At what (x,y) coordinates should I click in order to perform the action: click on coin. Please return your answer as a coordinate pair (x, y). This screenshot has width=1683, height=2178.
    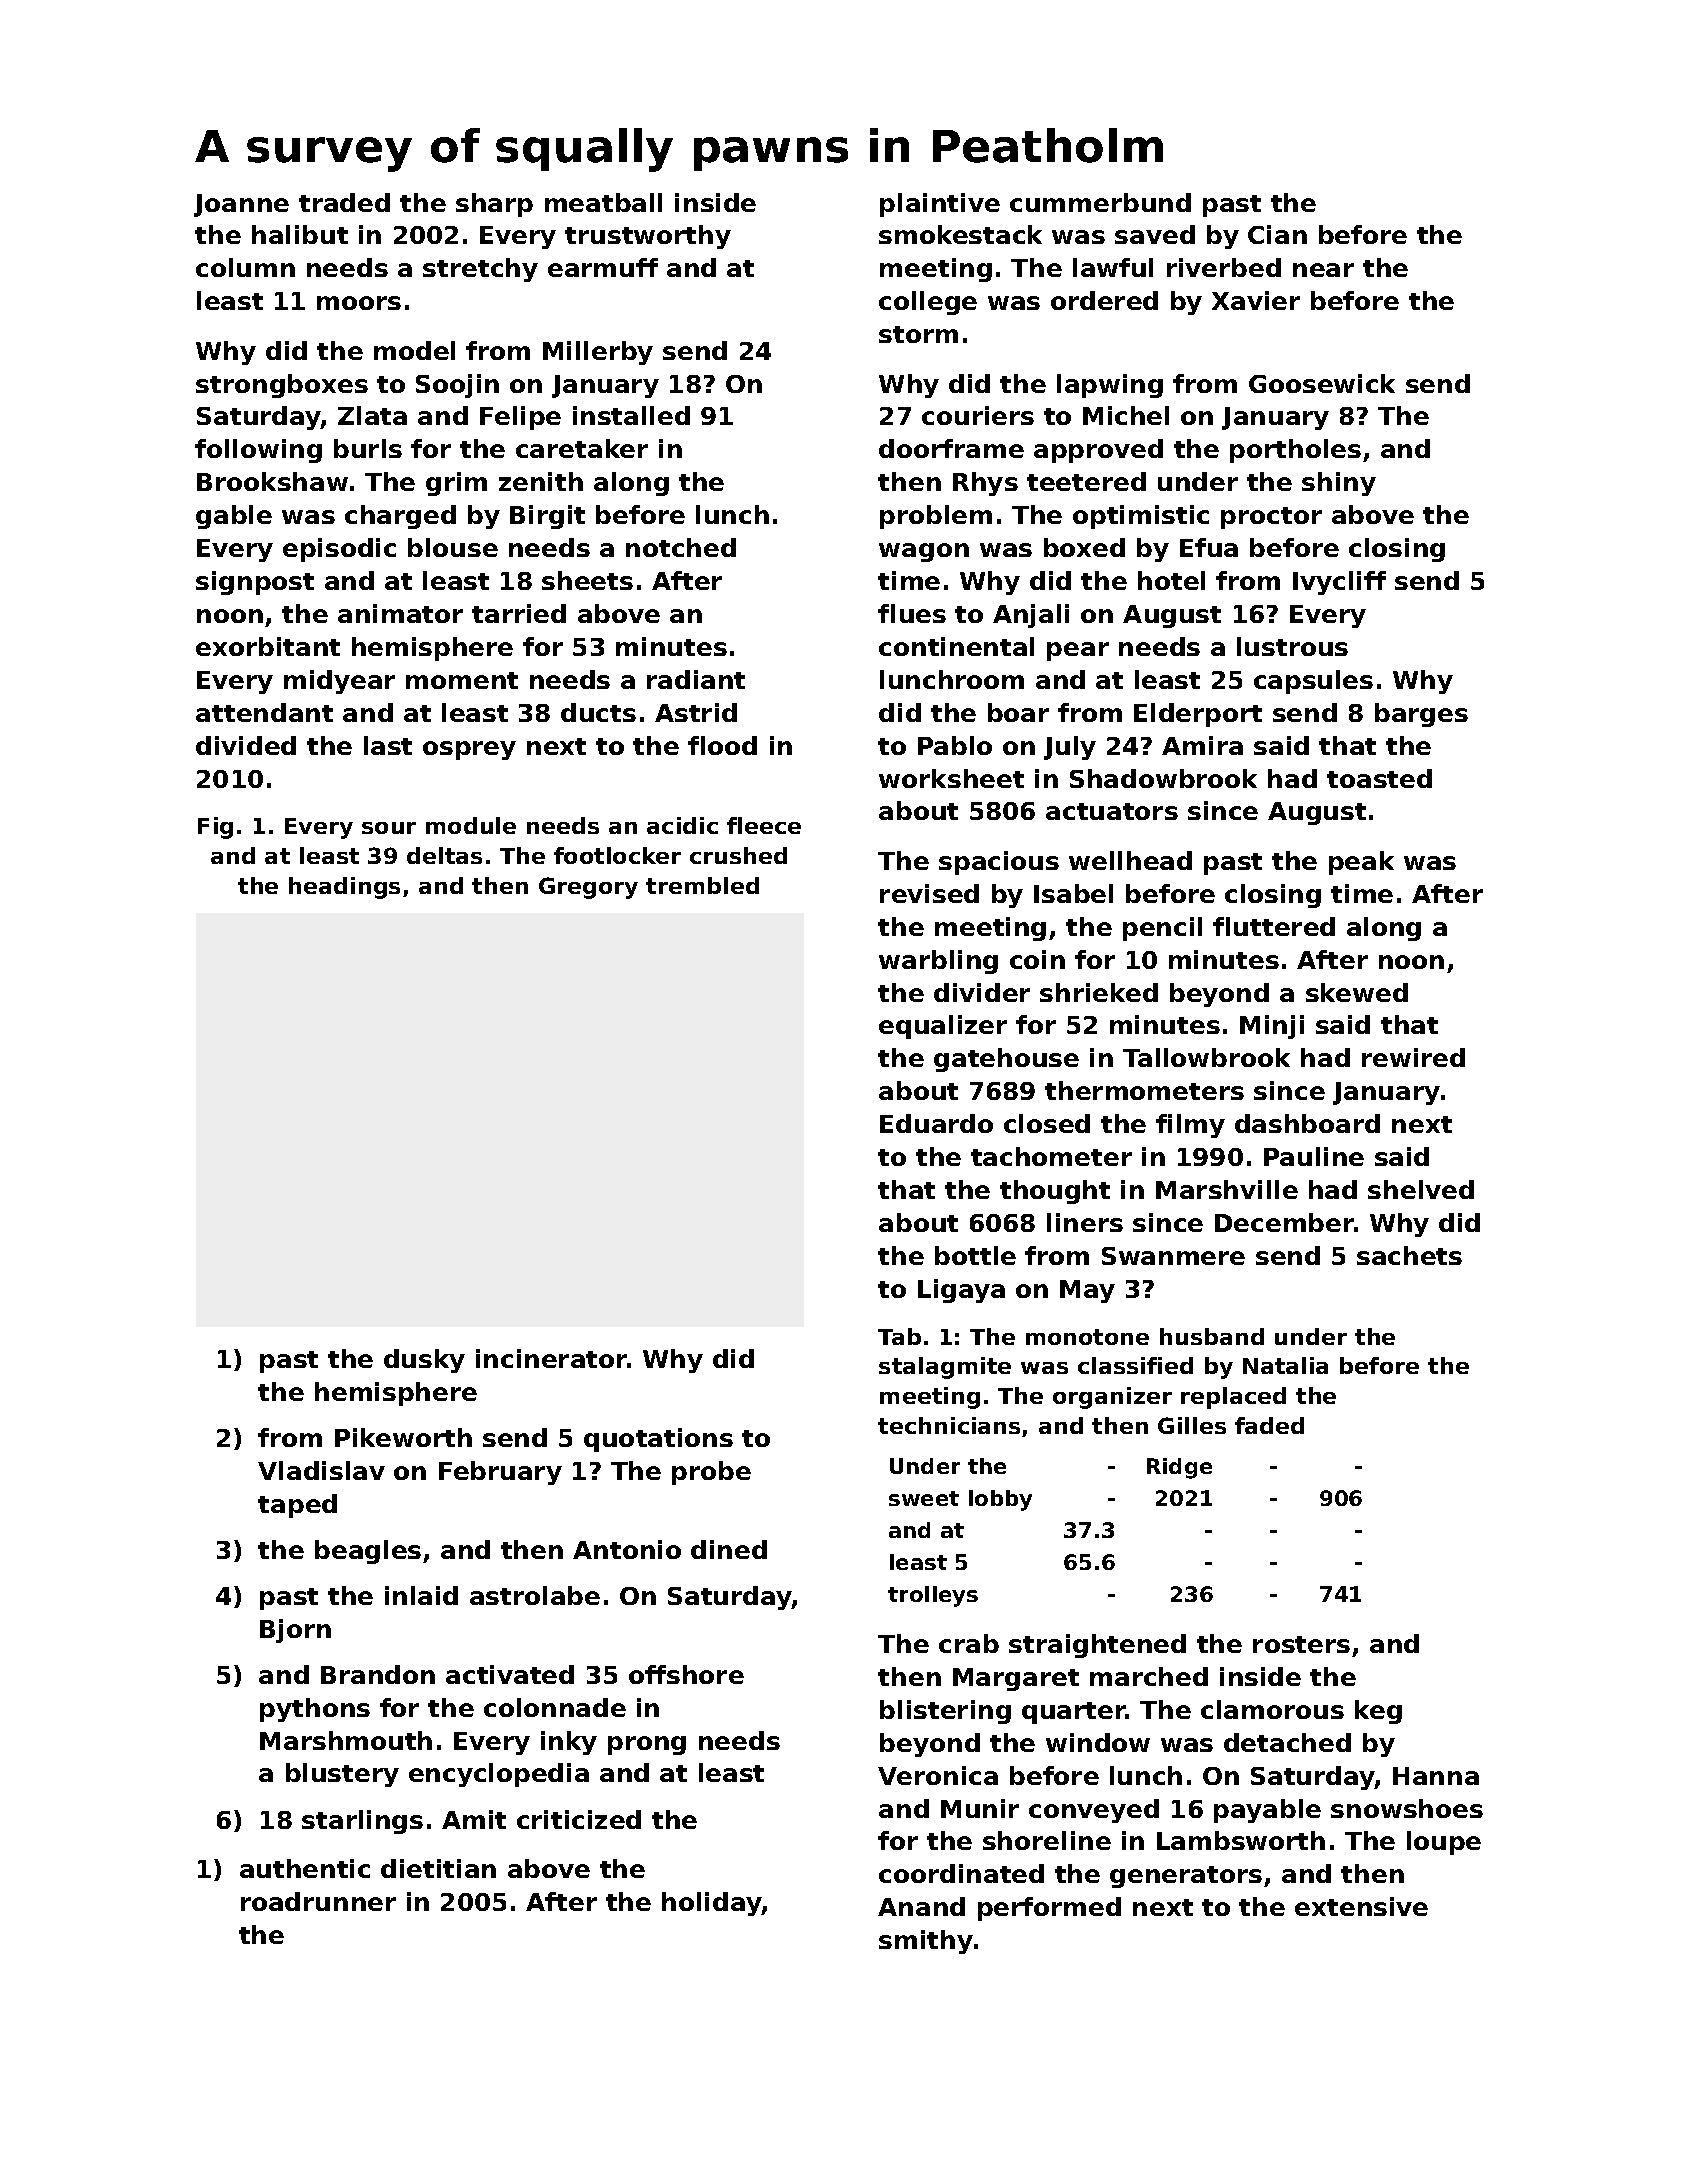
    Looking at the image, I should click on (1037, 959).
